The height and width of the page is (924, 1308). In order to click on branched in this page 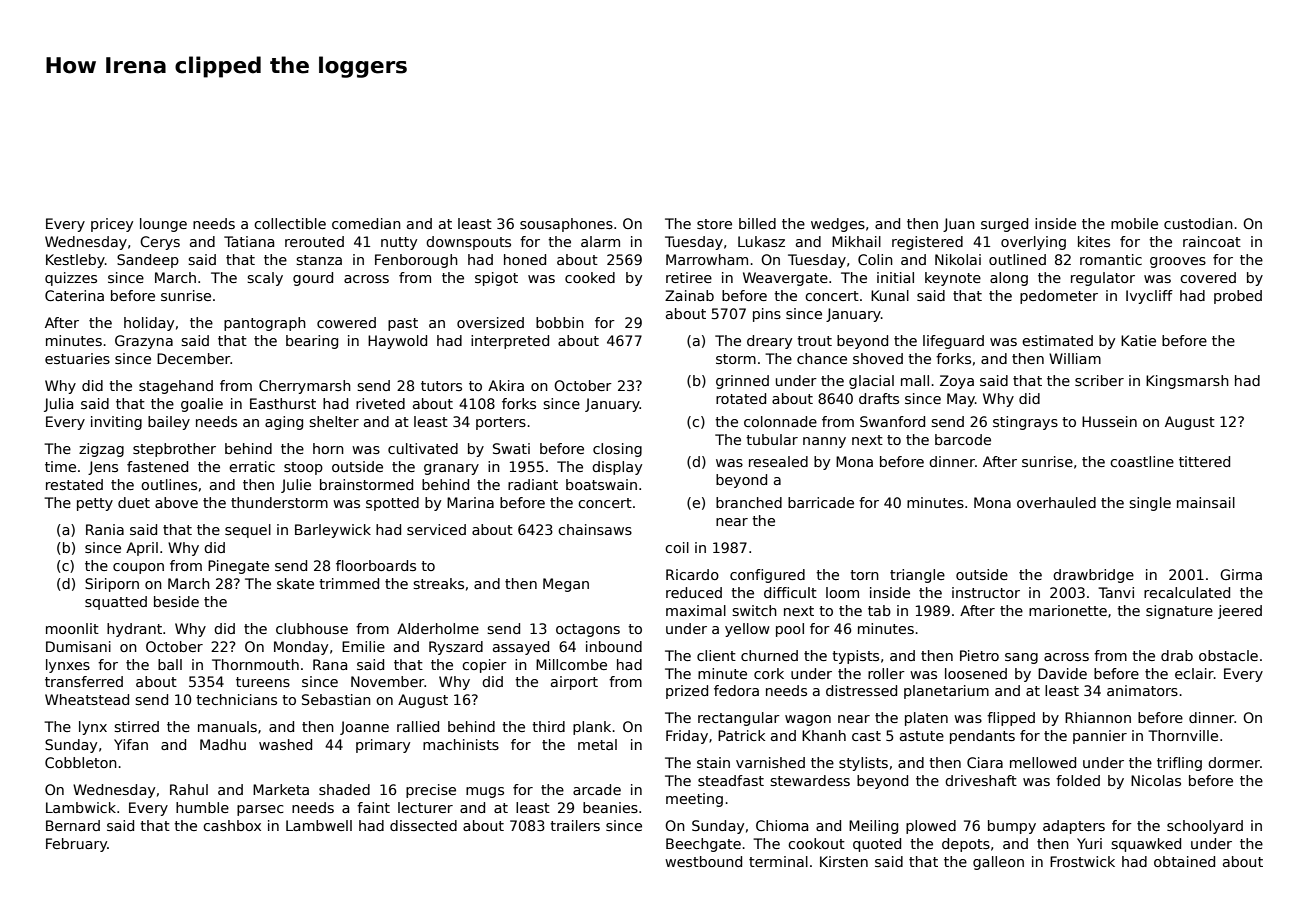, I will do `click(749, 502)`.
